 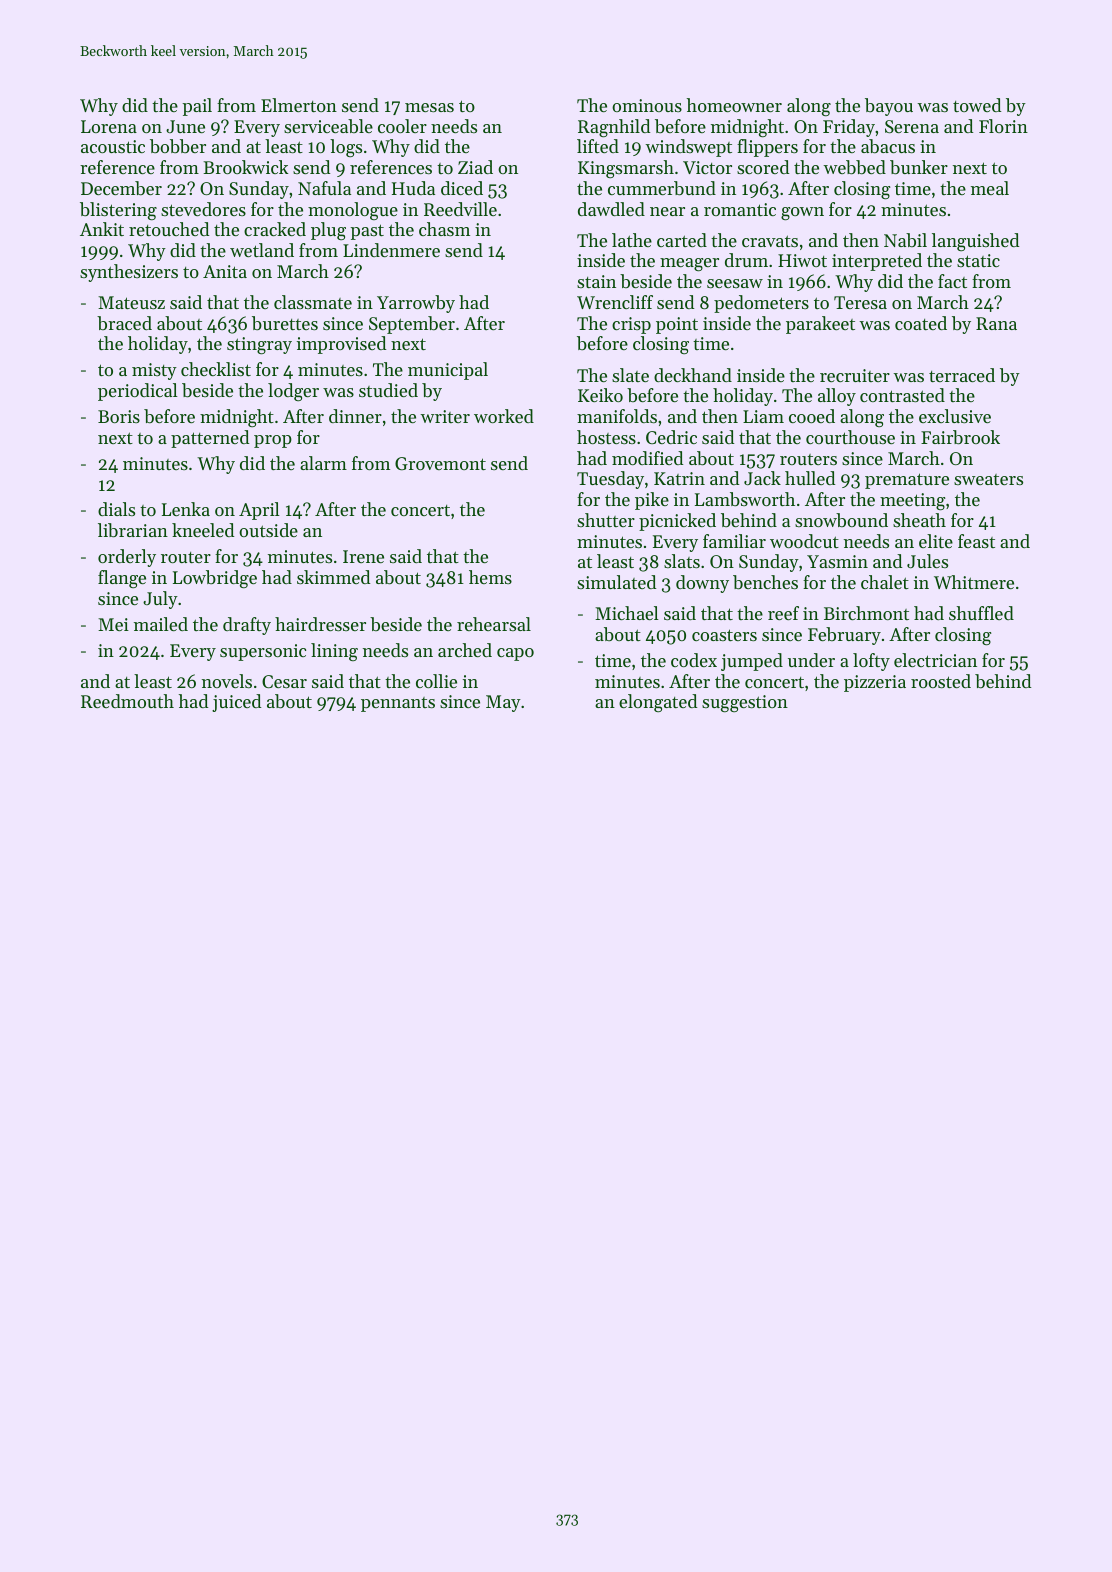 I want to click on Rana, so click(x=996, y=323).
